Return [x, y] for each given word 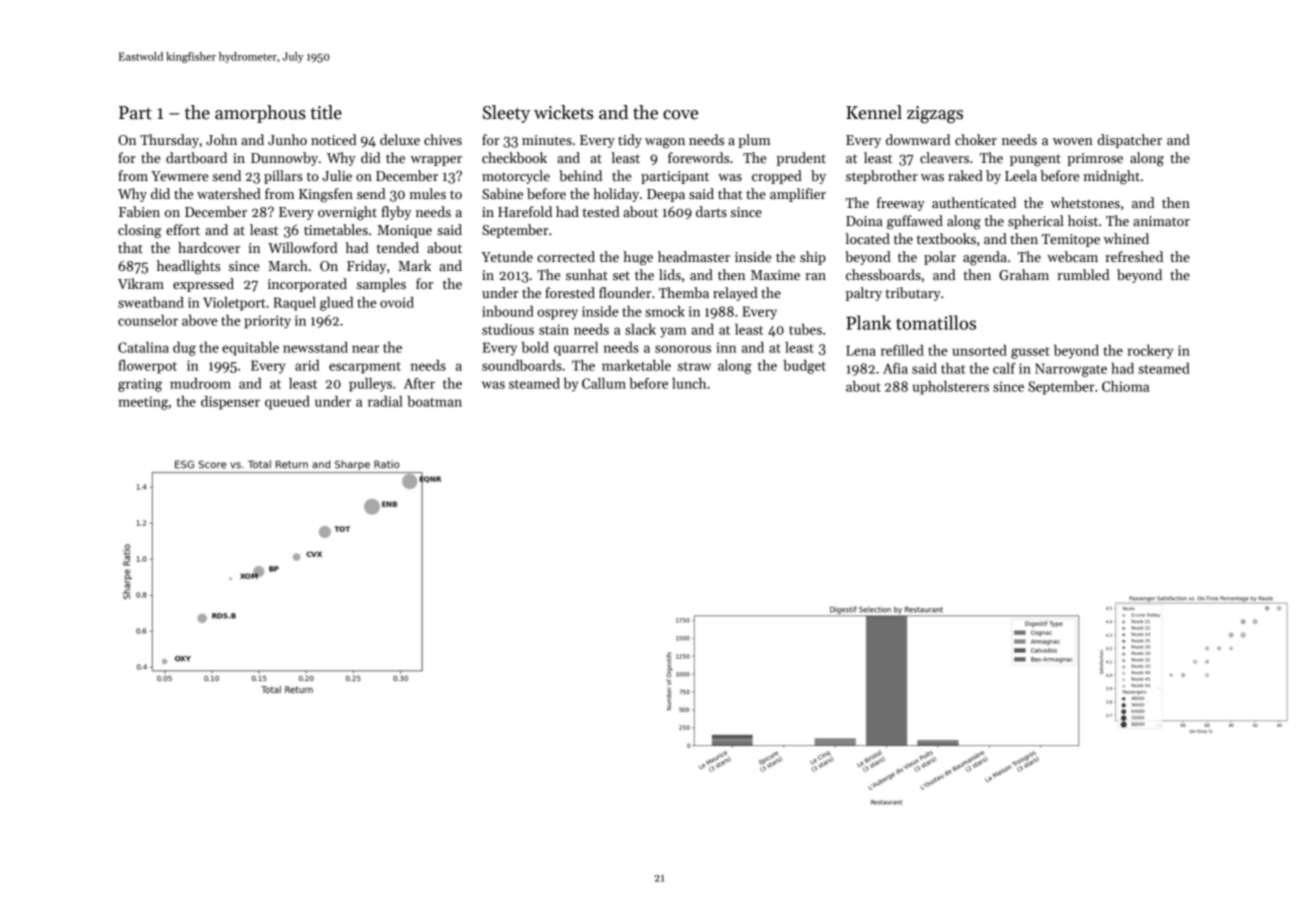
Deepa [666, 195]
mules [427, 193]
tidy [630, 141]
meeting [143, 403]
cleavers [944, 157]
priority [267, 322]
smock [665, 311]
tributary [913, 294]
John [221, 139]
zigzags [935, 115]
